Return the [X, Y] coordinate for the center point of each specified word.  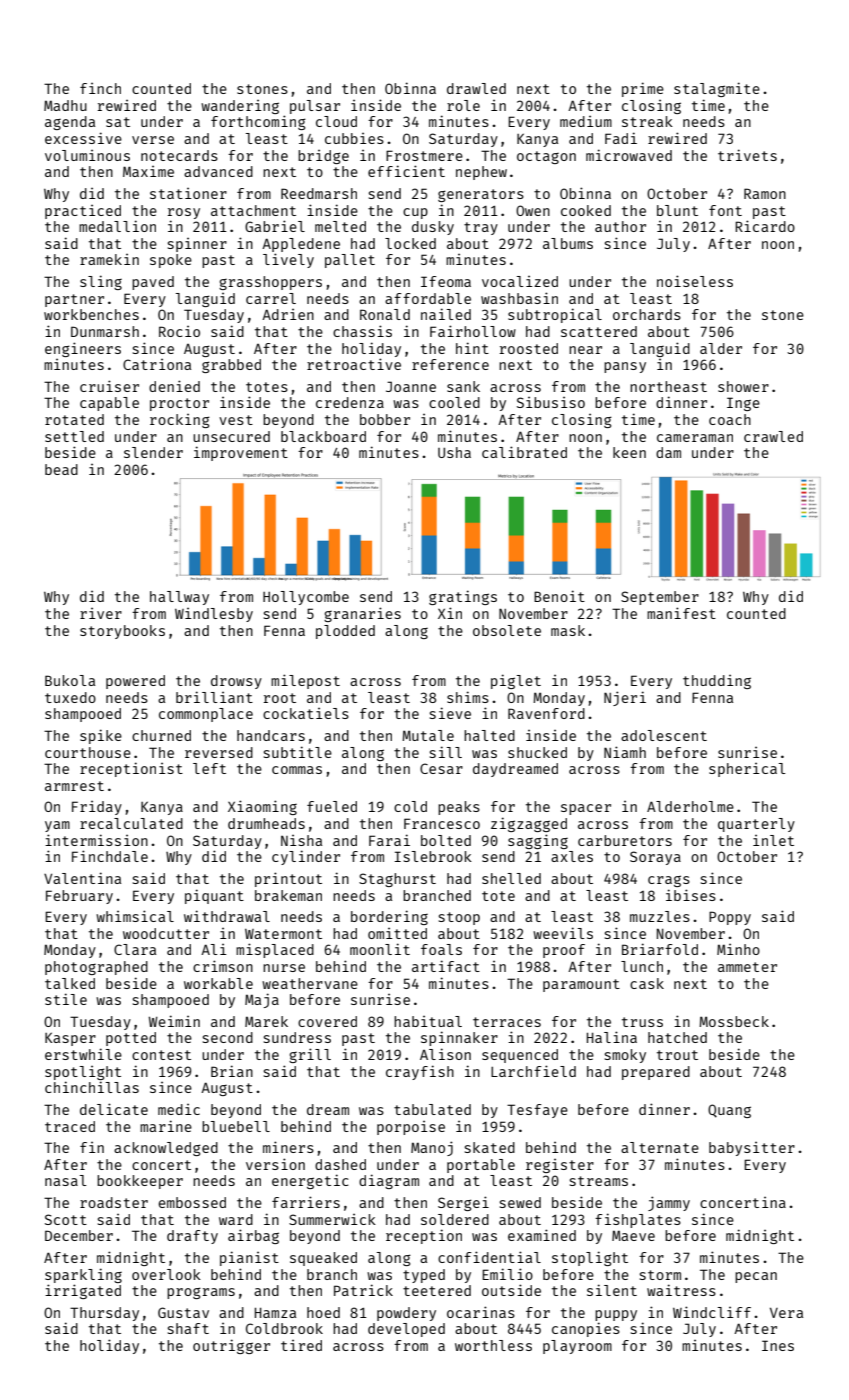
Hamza [275, 1313]
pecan [756, 1277]
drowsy [236, 682]
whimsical [135, 916]
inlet [773, 840]
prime [643, 89]
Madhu [65, 105]
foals [441, 949]
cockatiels [306, 713]
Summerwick [332, 1219]
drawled [476, 88]
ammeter [747, 967]
